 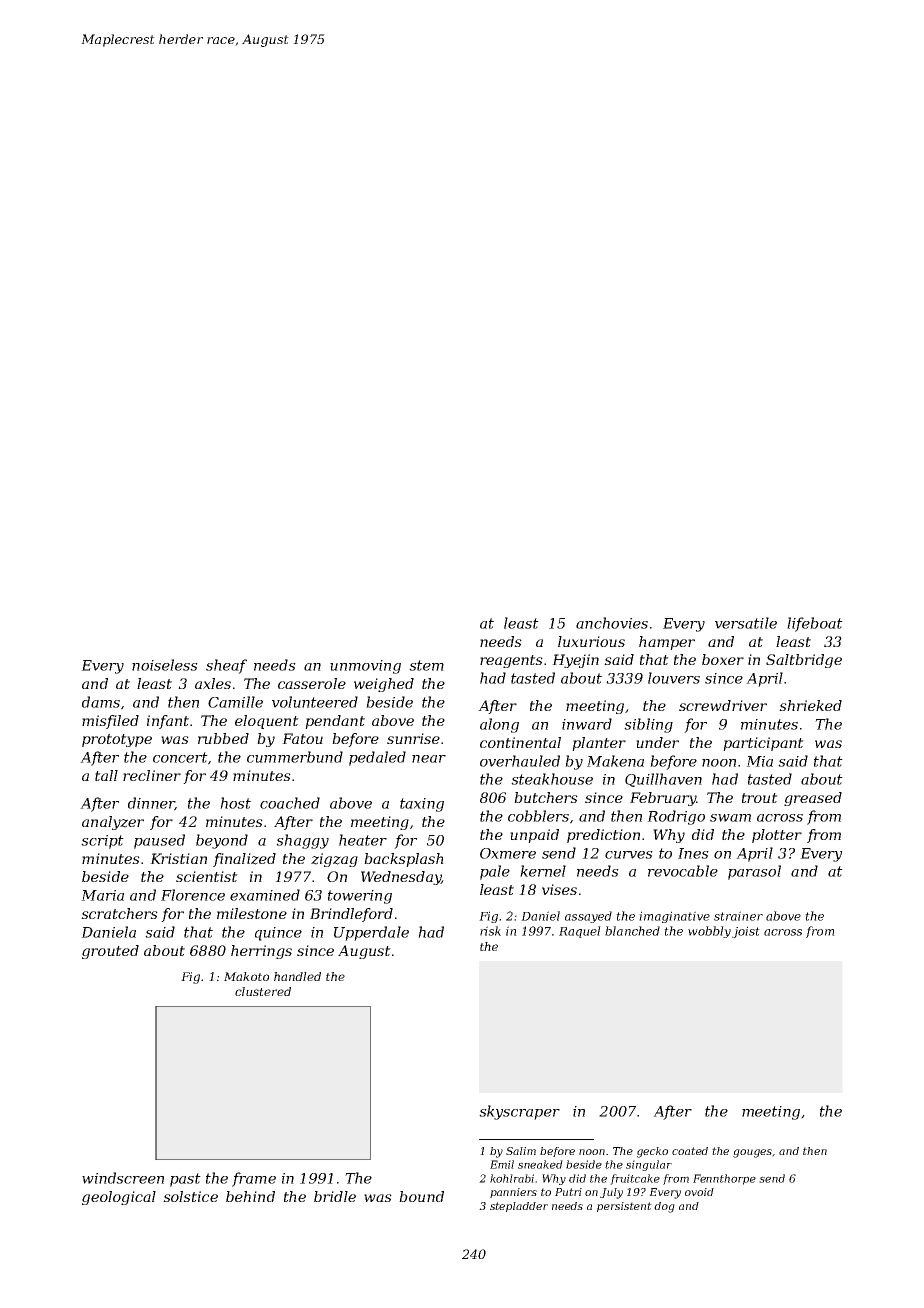 I want to click on joist, so click(x=746, y=932).
